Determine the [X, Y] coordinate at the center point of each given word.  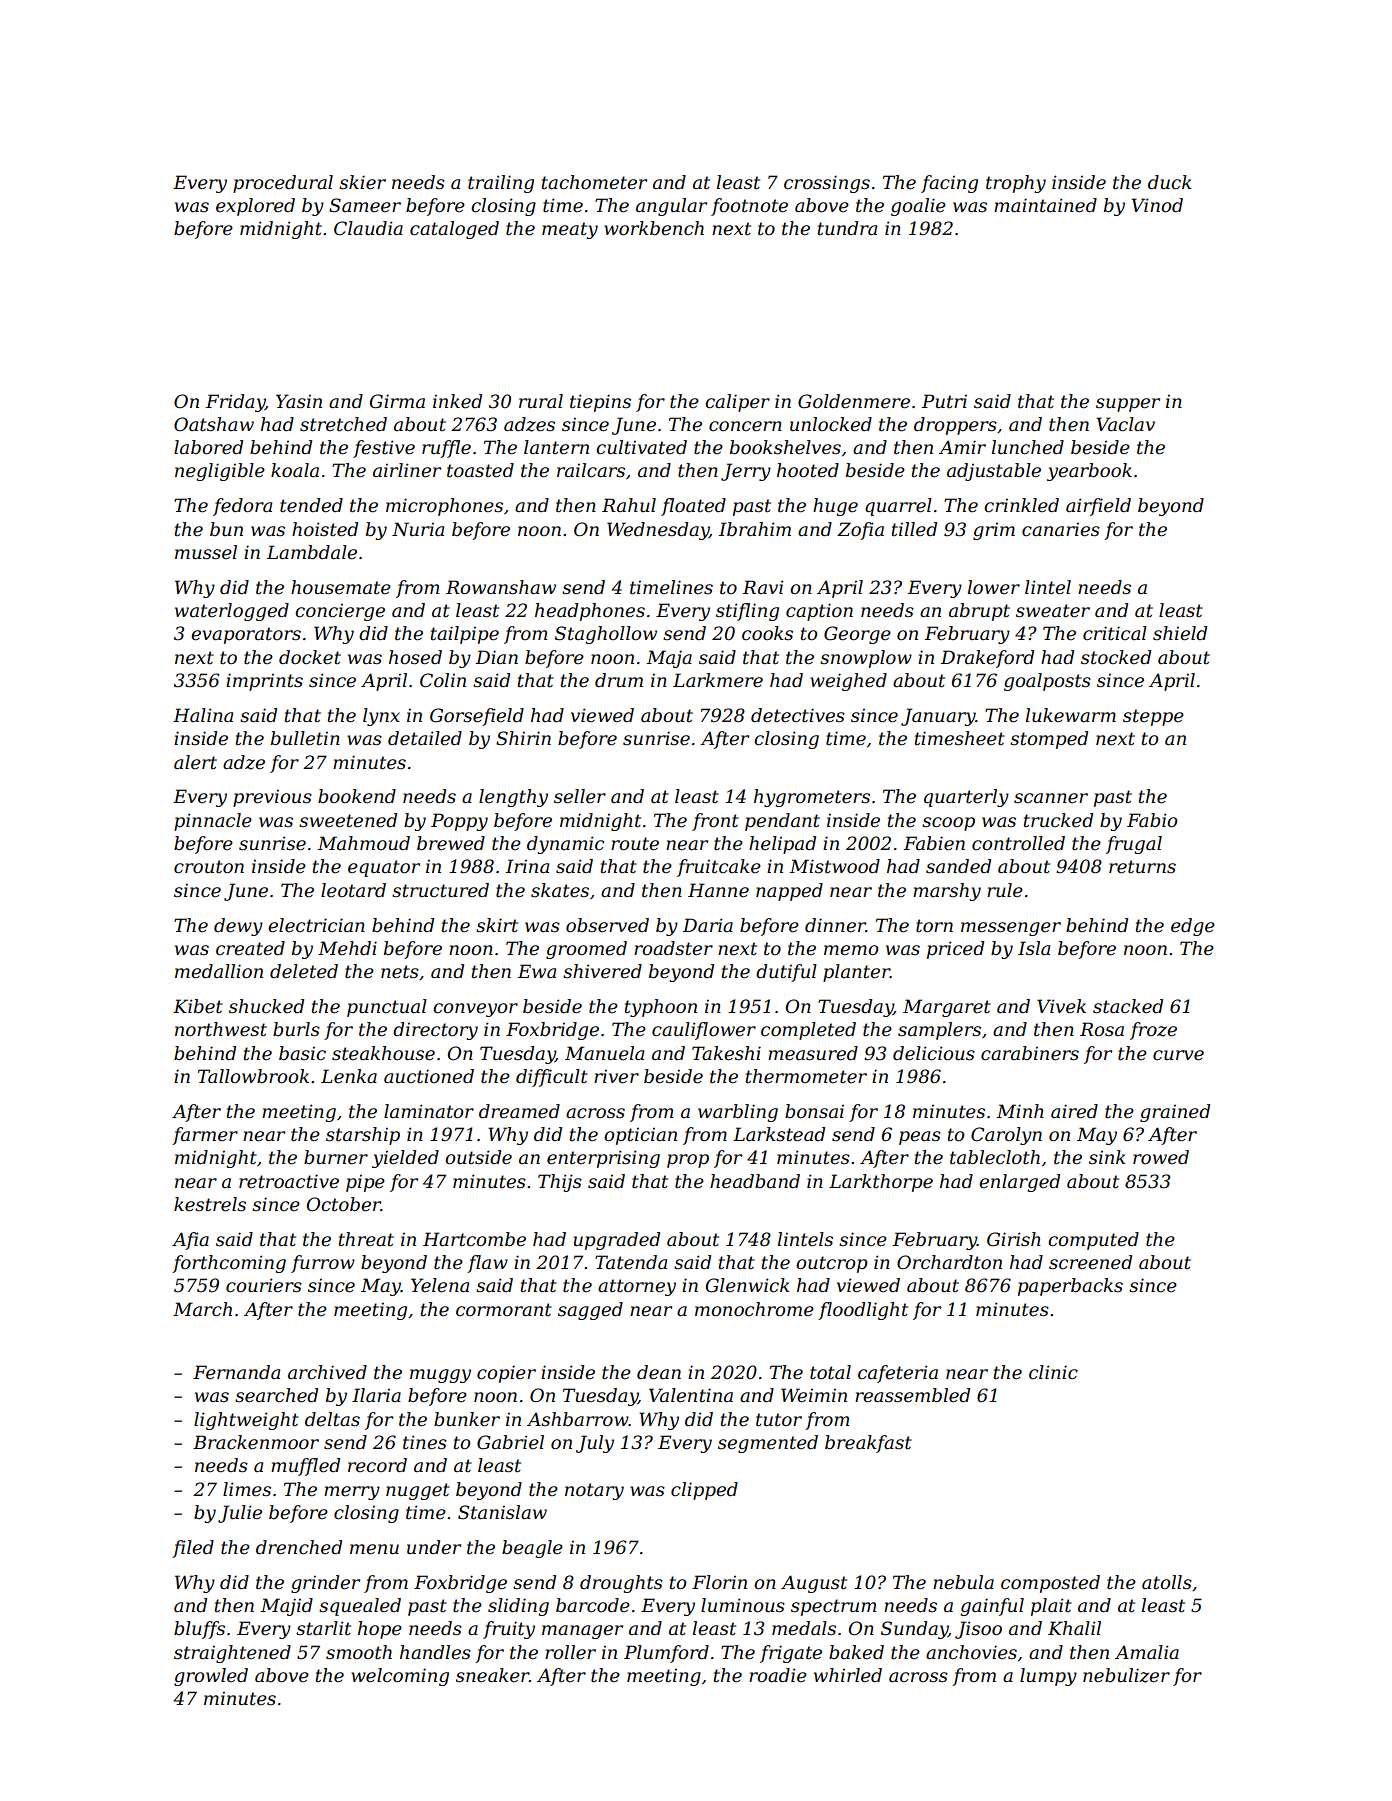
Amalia [1147, 1652]
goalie [918, 207]
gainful [992, 1607]
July [595, 1444]
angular [671, 207]
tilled [914, 529]
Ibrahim [754, 529]
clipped [704, 1491]
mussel [206, 552]
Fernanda [236, 1372]
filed [193, 1549]
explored [255, 207]
